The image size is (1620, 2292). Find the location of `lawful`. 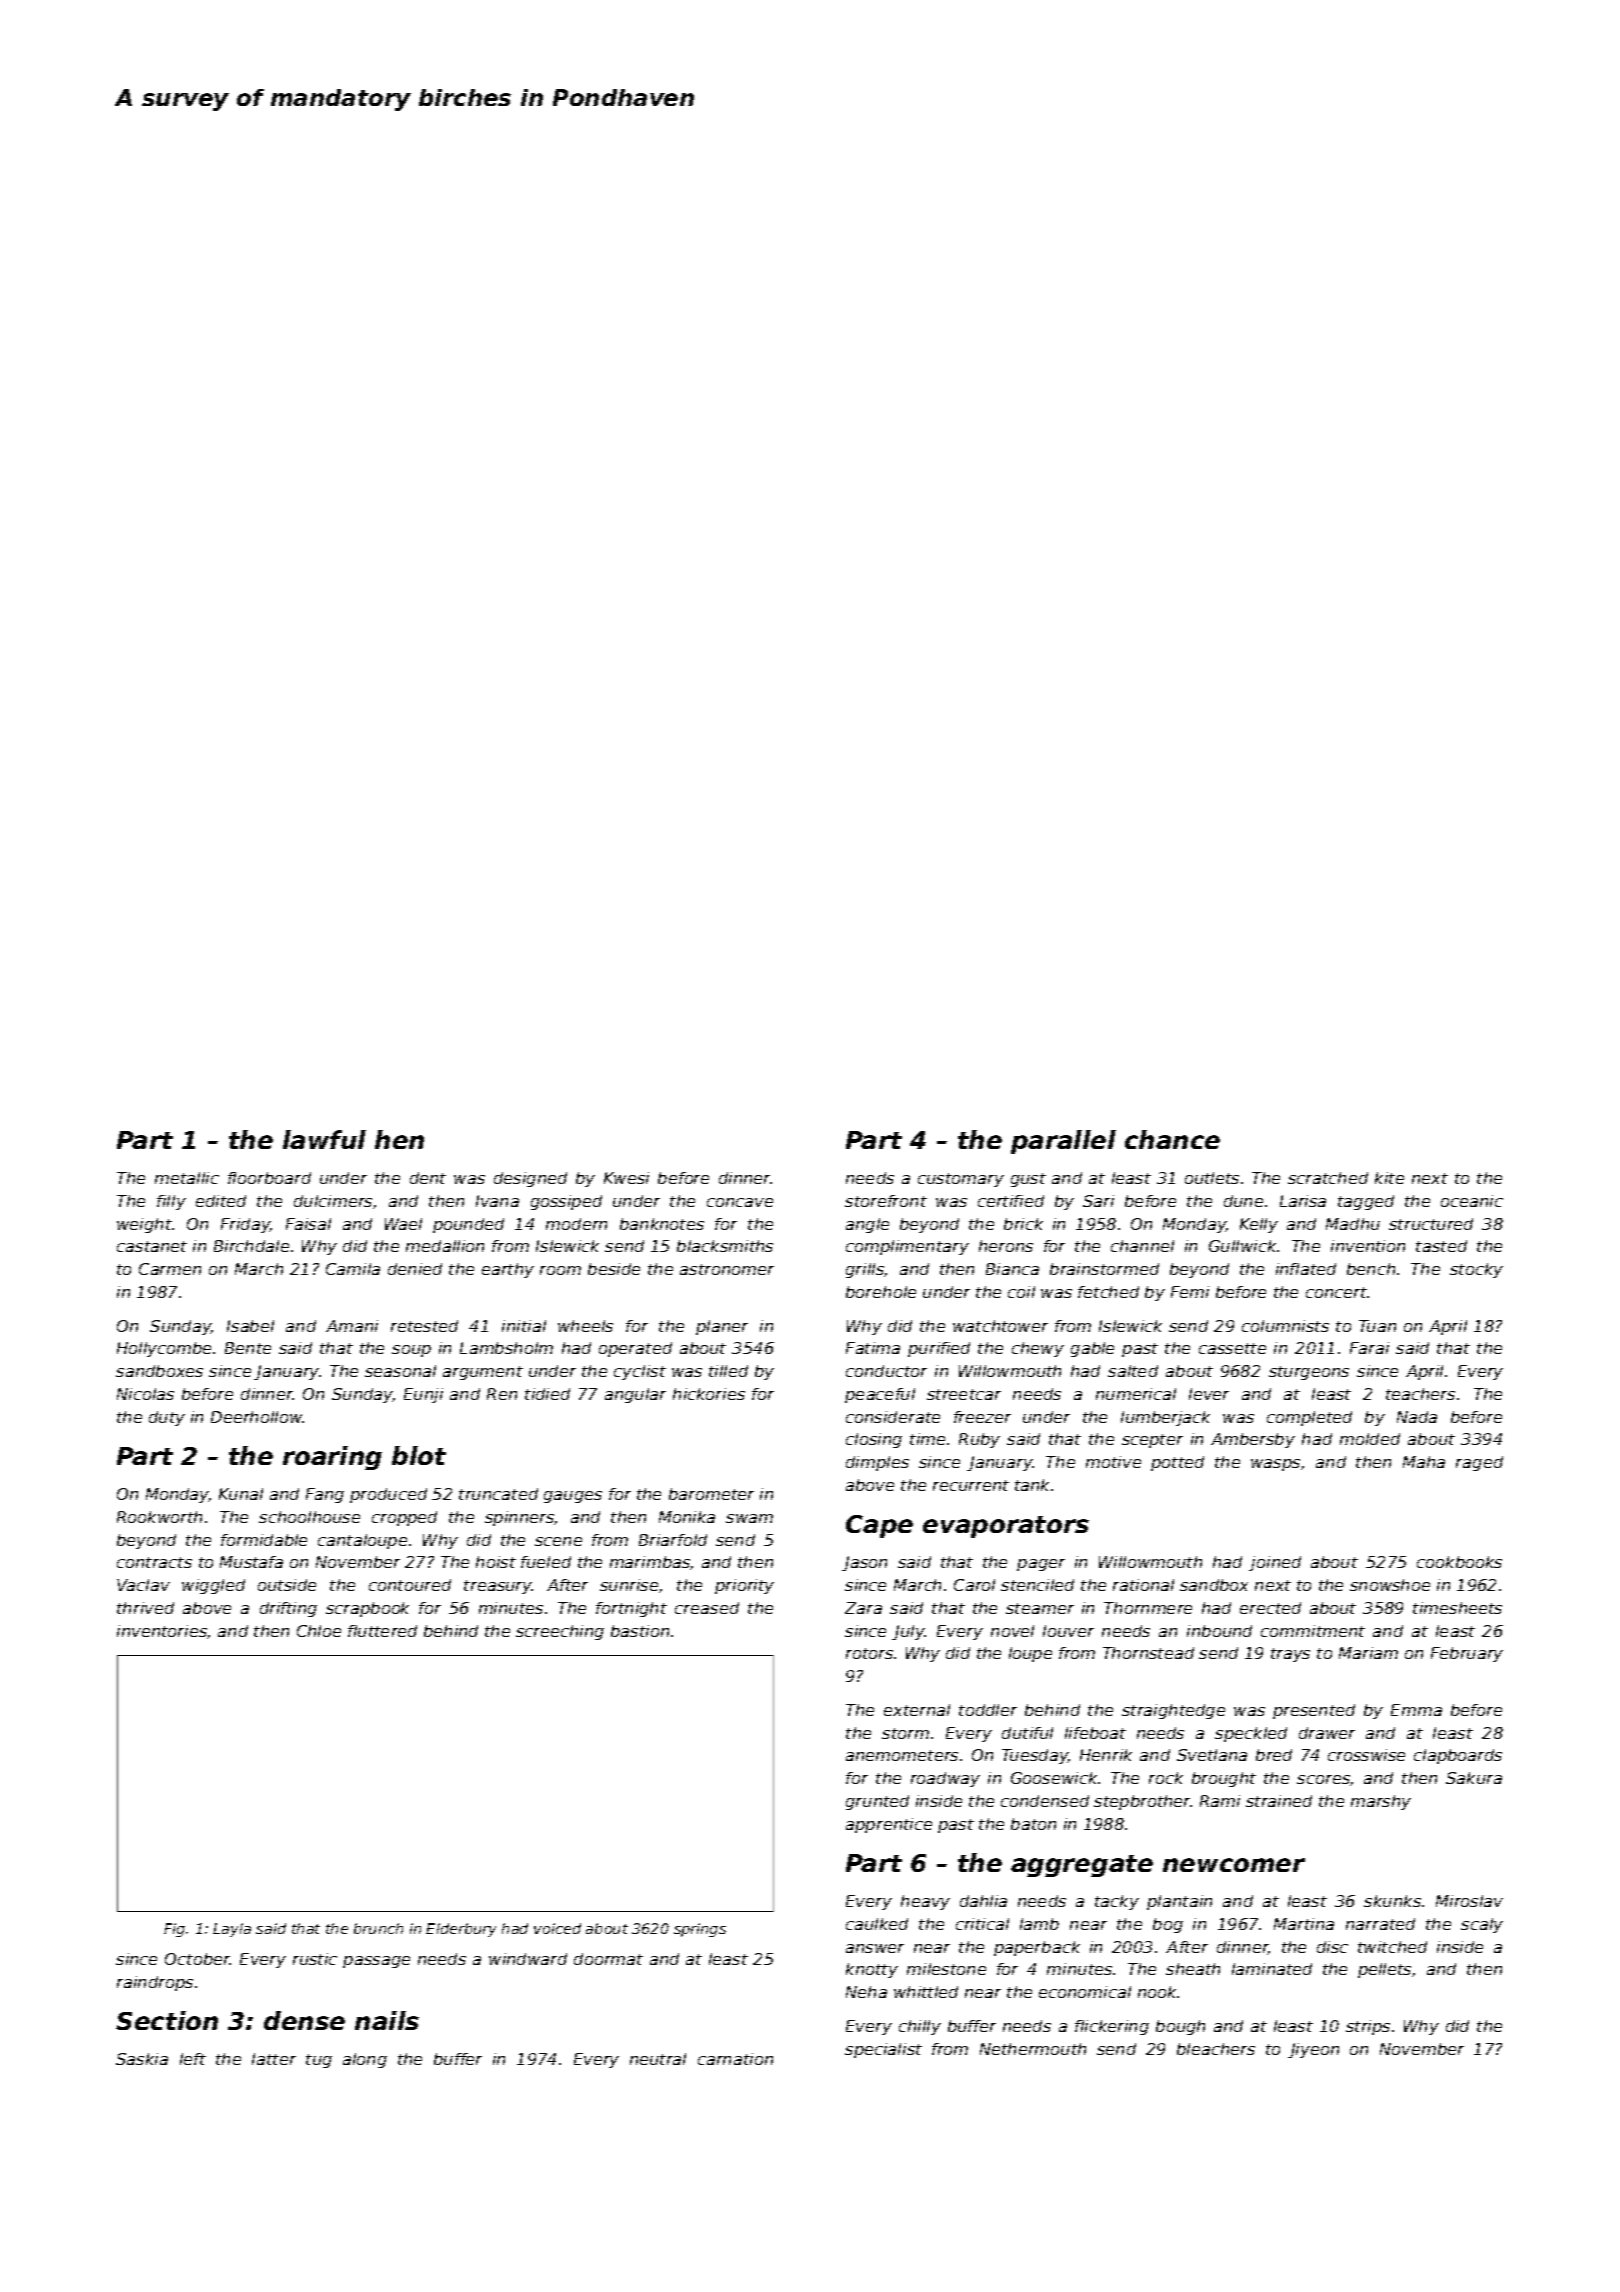

lawful is located at coordinates (324, 1139).
